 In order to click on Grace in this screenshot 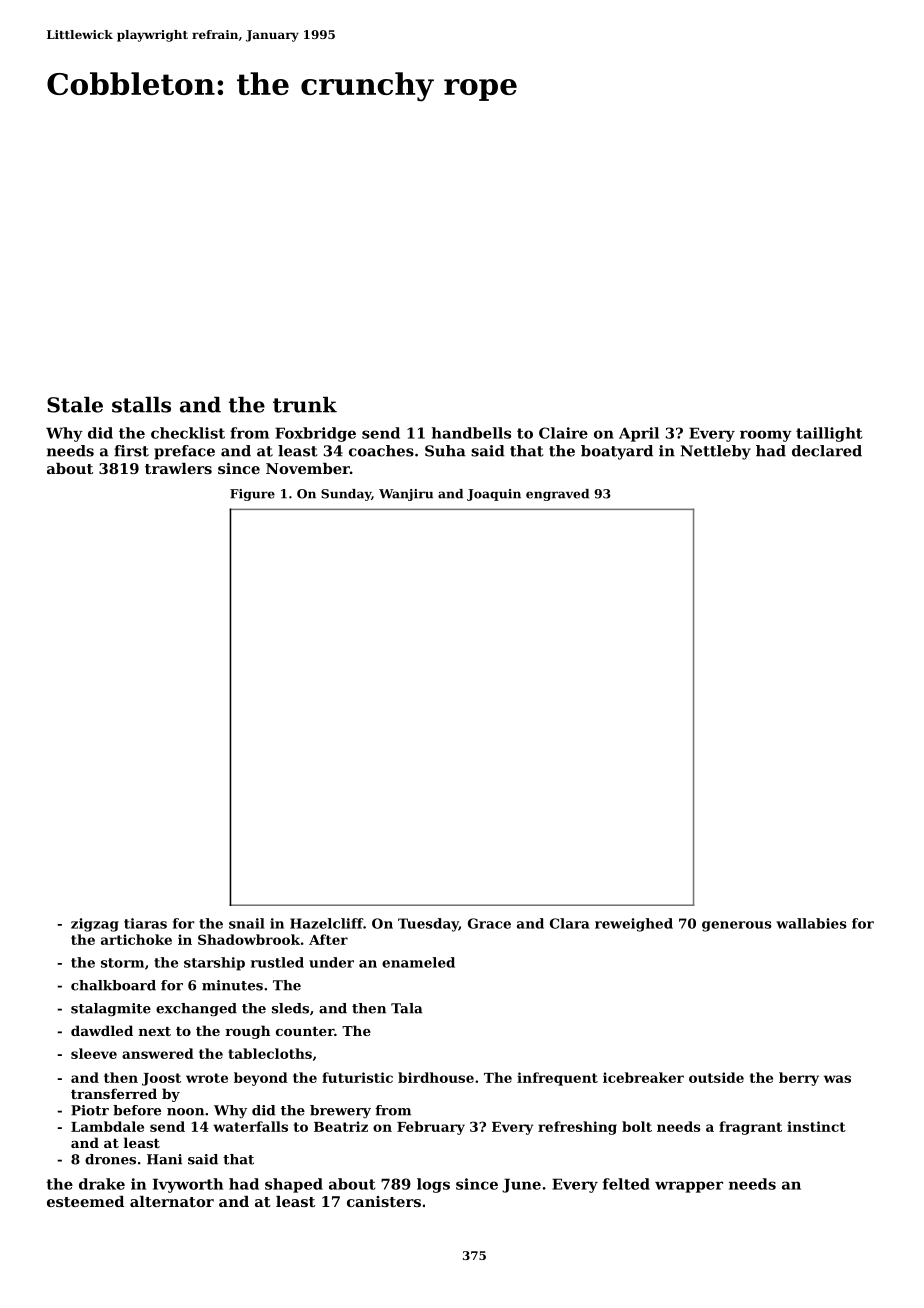, I will do `click(489, 923)`.
